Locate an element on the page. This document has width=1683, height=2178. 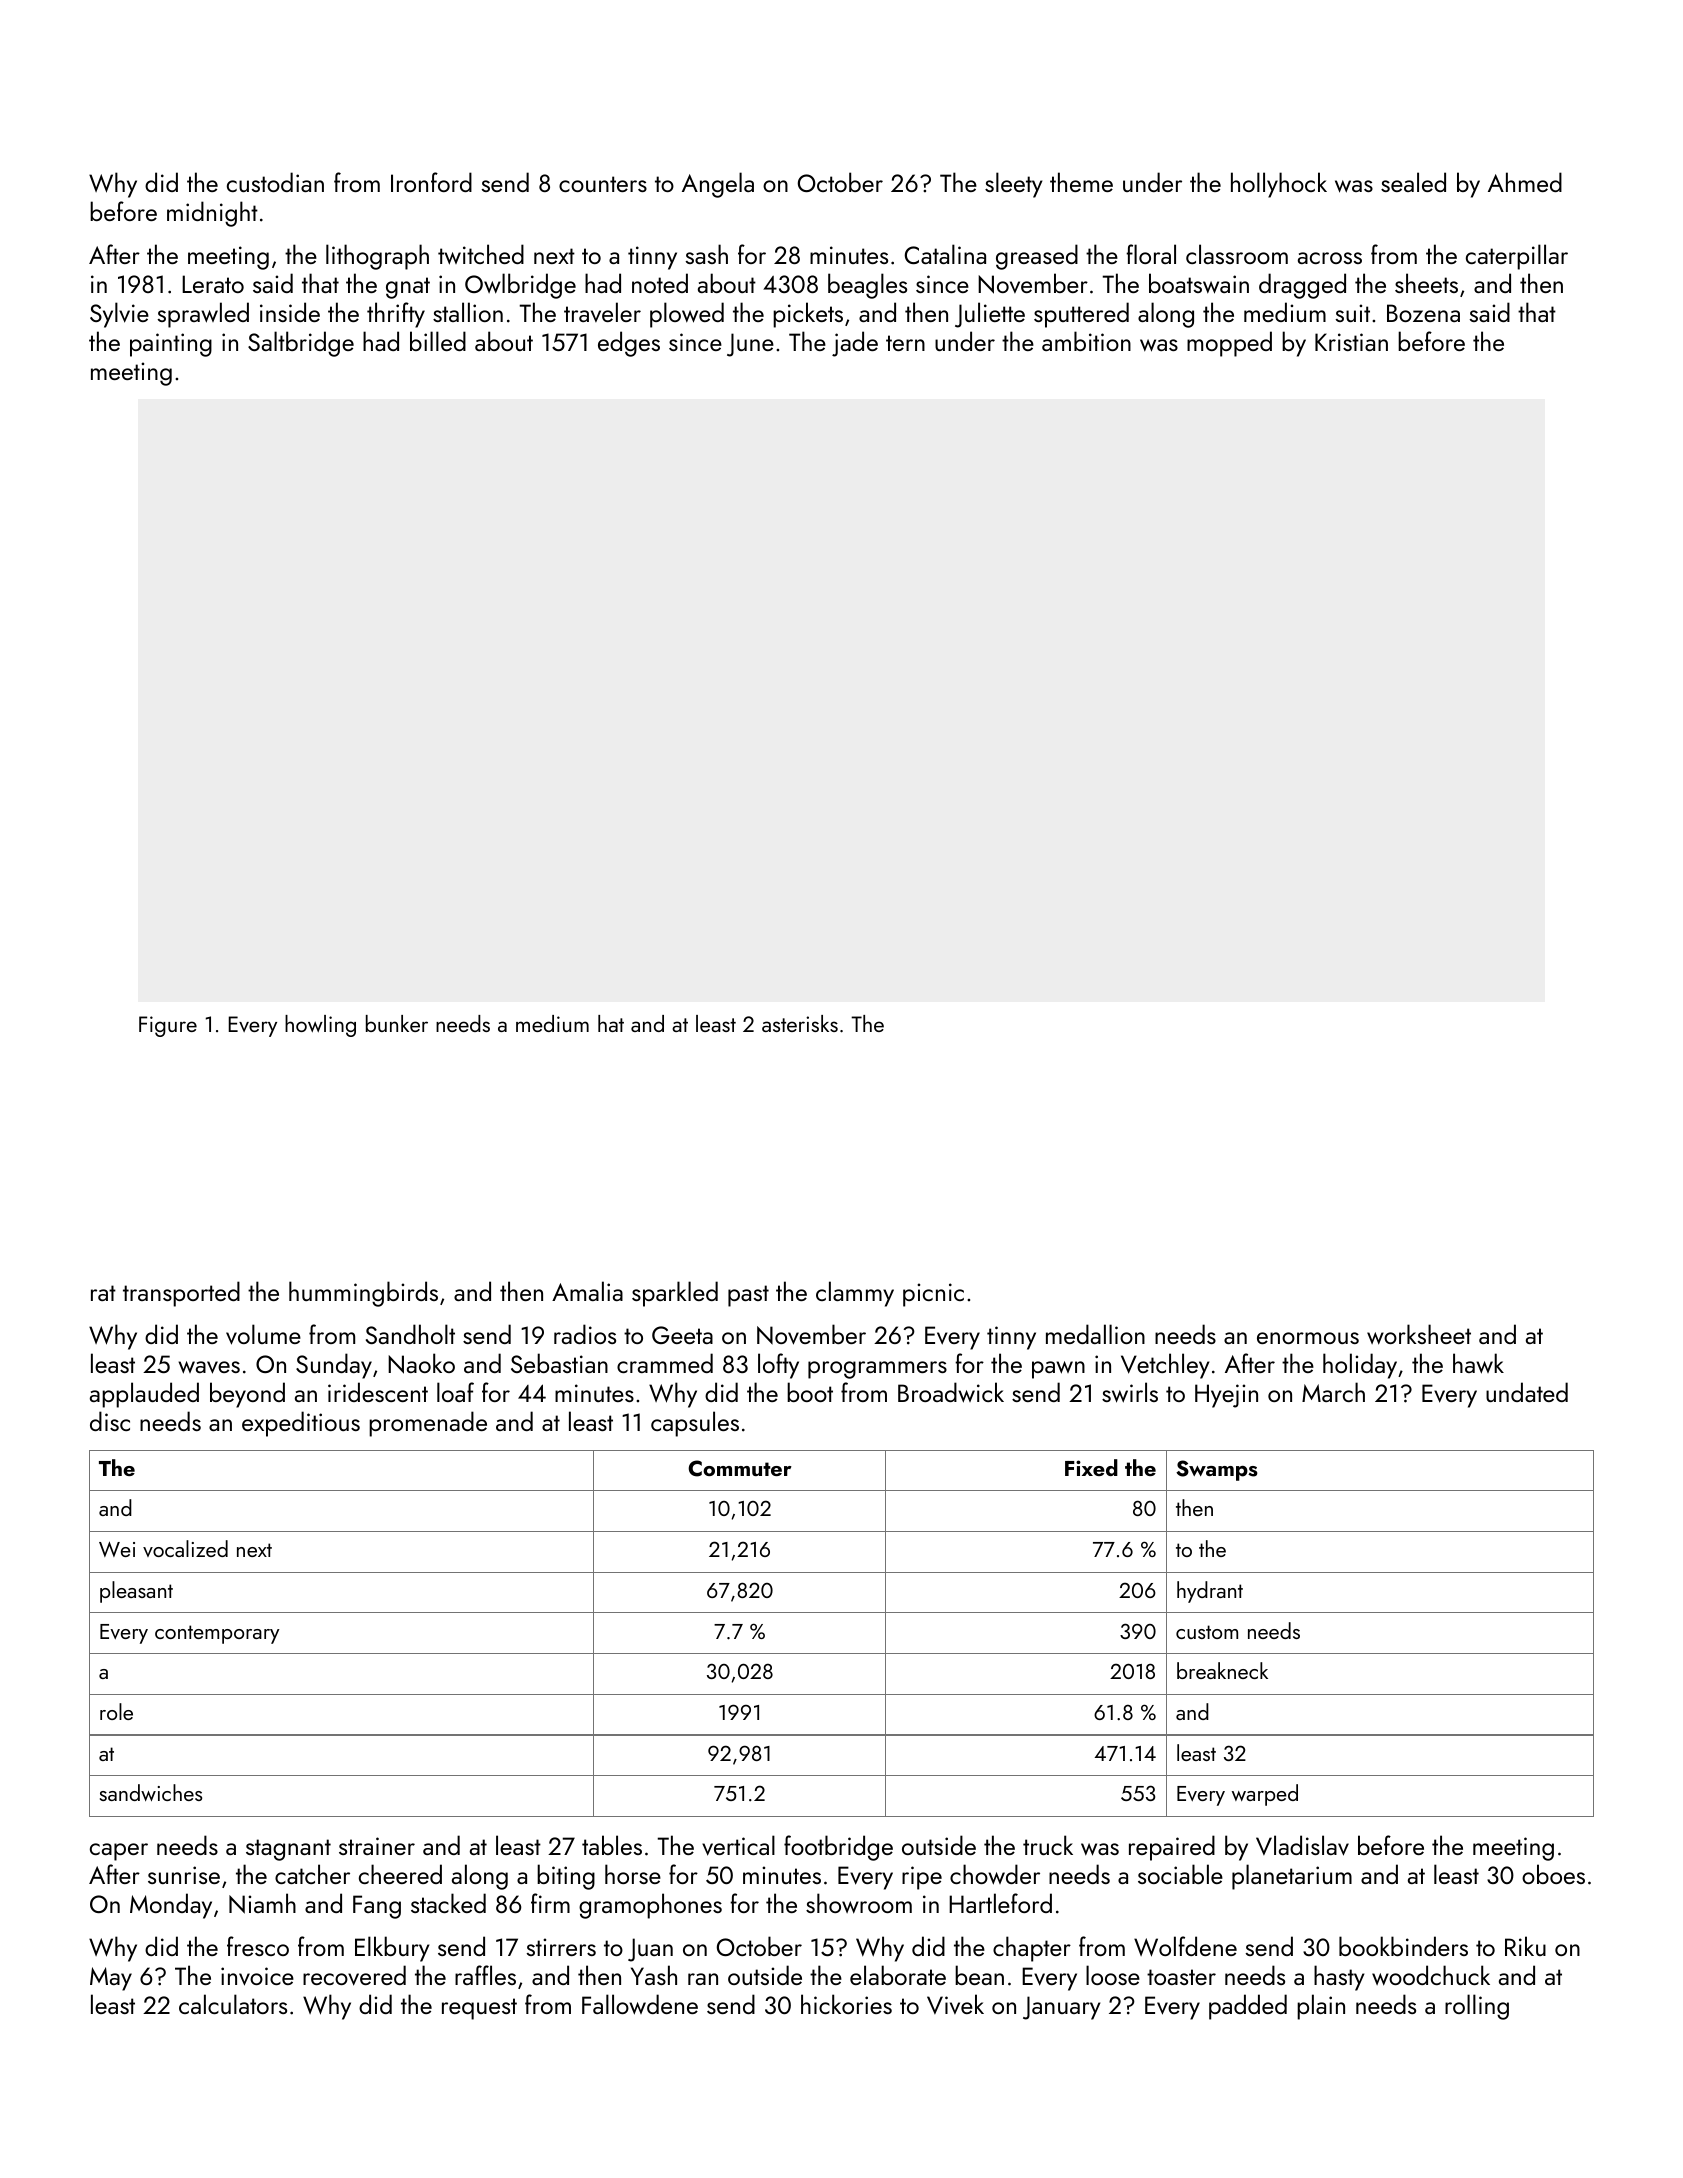
ambition is located at coordinates (1086, 341).
